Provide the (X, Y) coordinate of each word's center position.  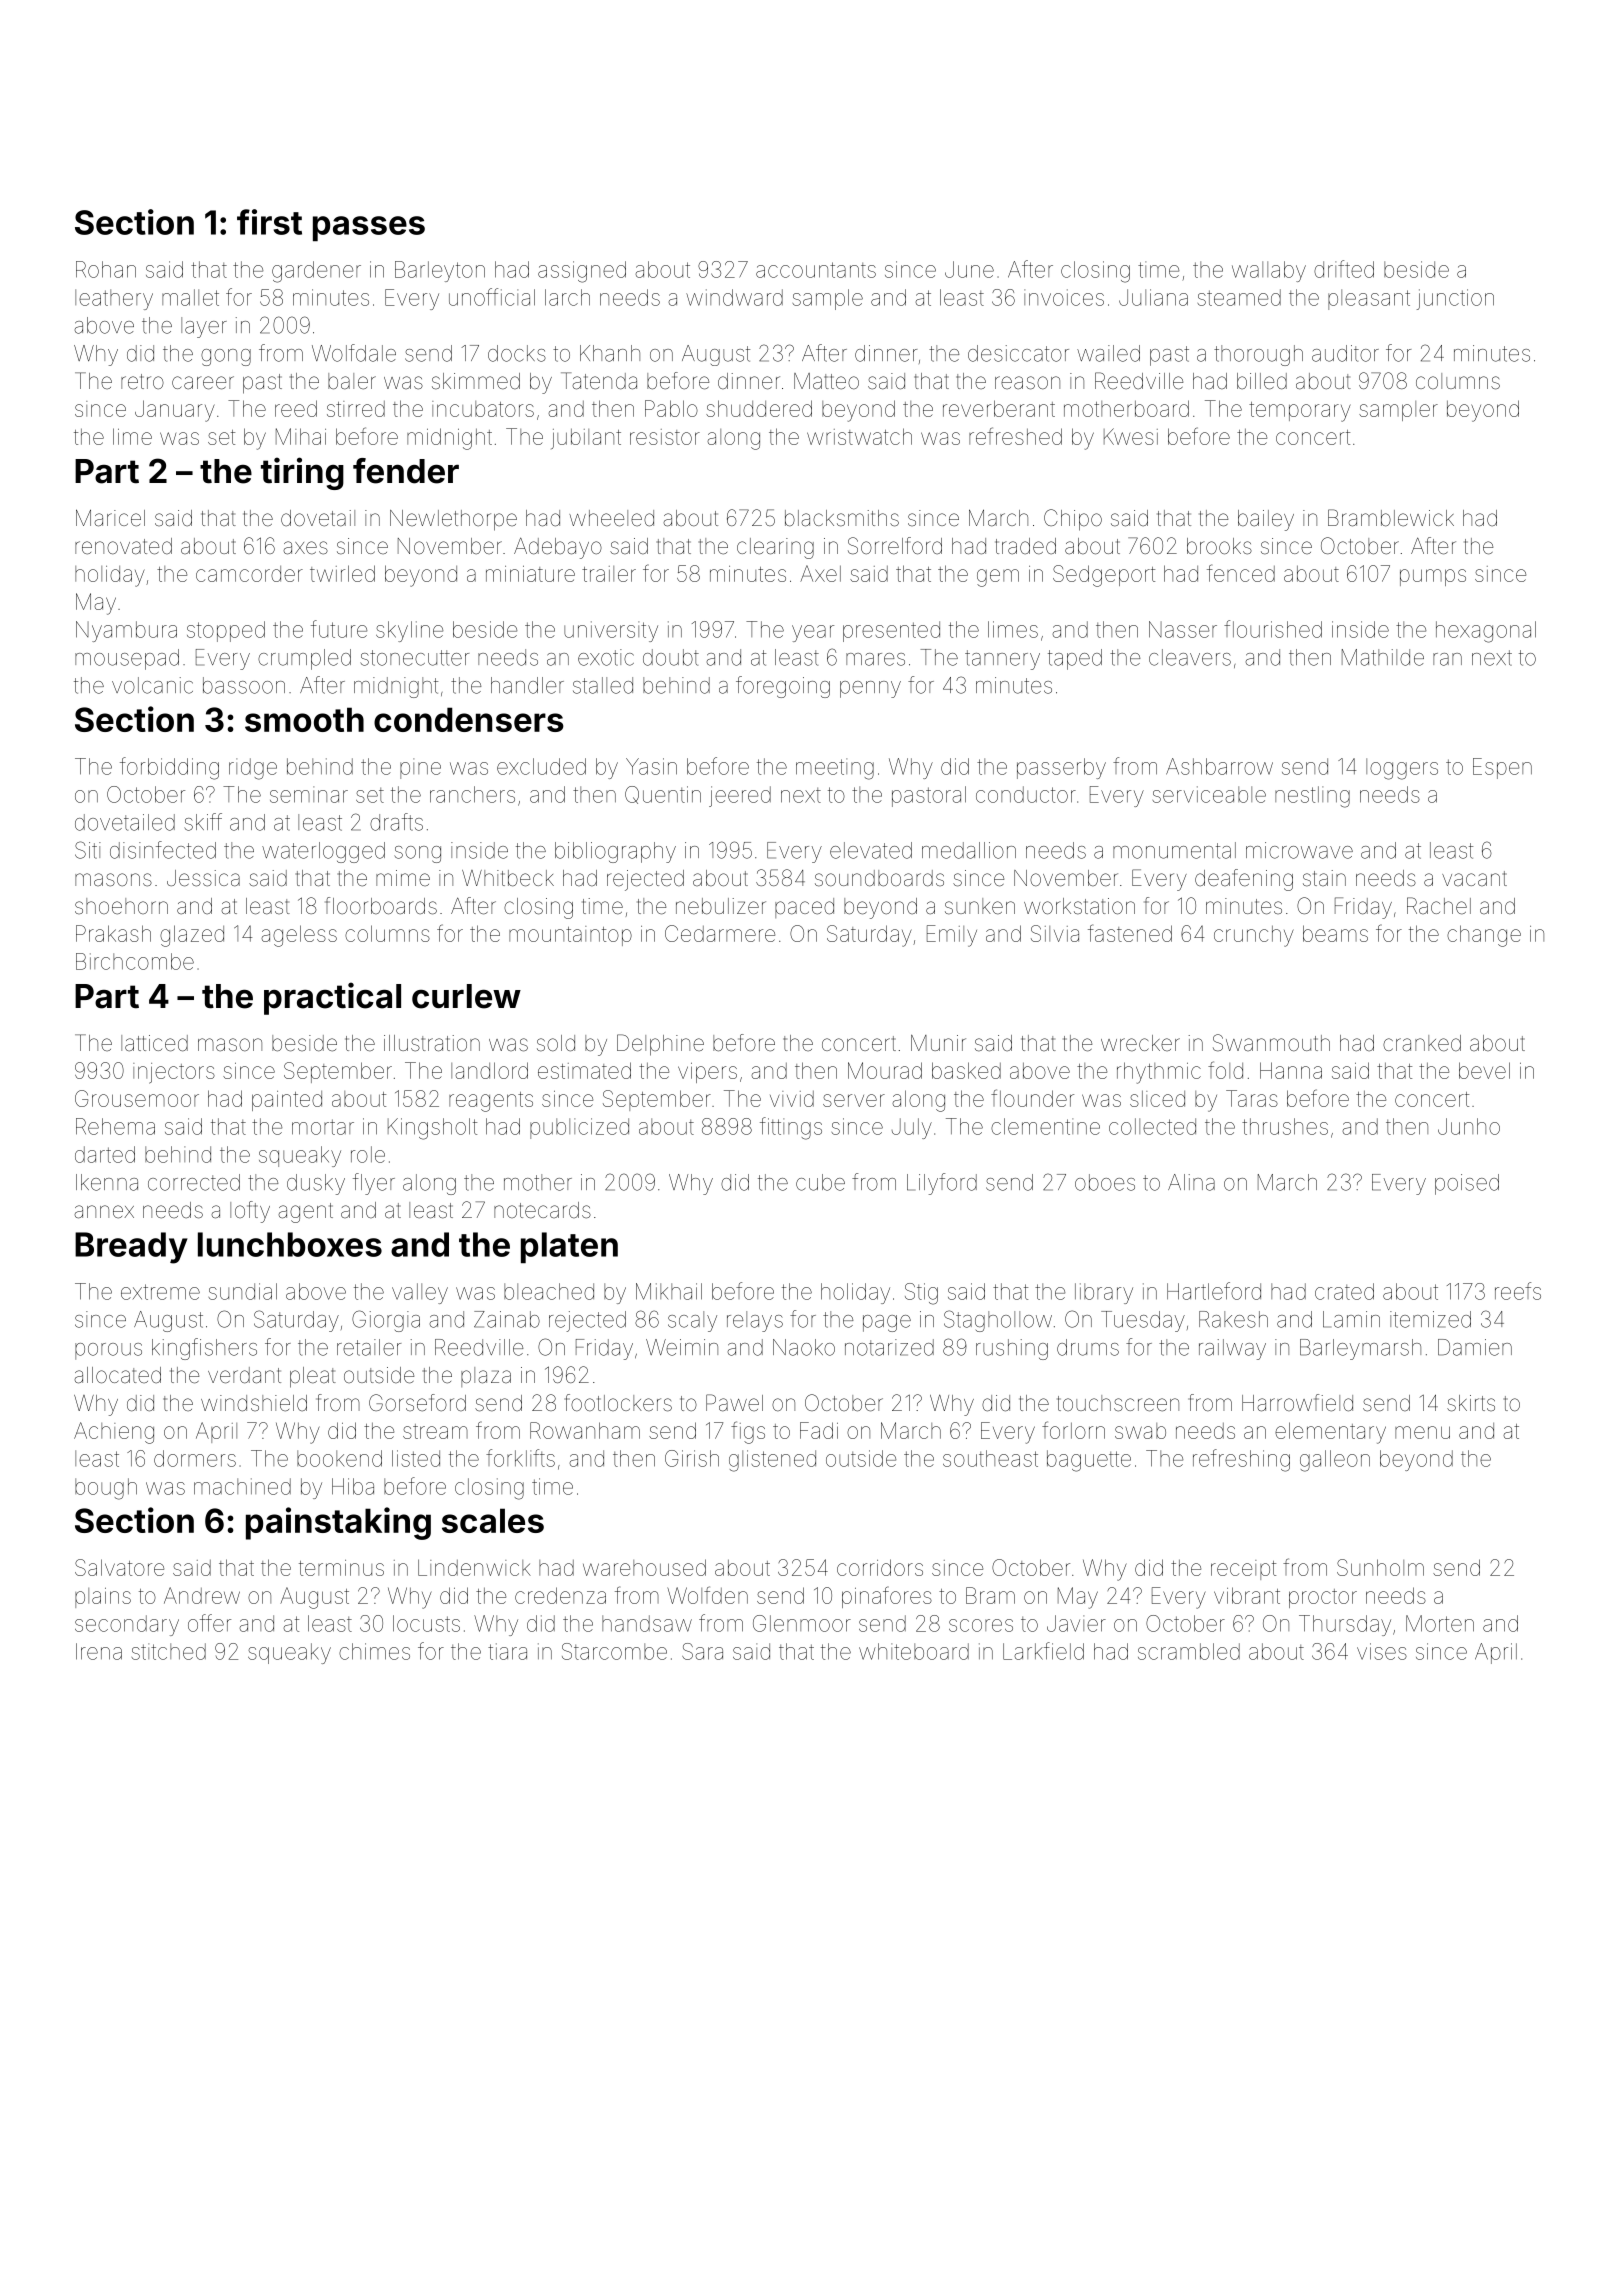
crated (1344, 1291)
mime (403, 878)
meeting (835, 769)
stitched (169, 1651)
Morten (1440, 1623)
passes (369, 228)
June (969, 269)
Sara (702, 1651)
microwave (1299, 850)
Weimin (682, 1347)
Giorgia (386, 1321)
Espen (1502, 768)
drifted (1344, 269)
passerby (1061, 768)
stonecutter (414, 658)
